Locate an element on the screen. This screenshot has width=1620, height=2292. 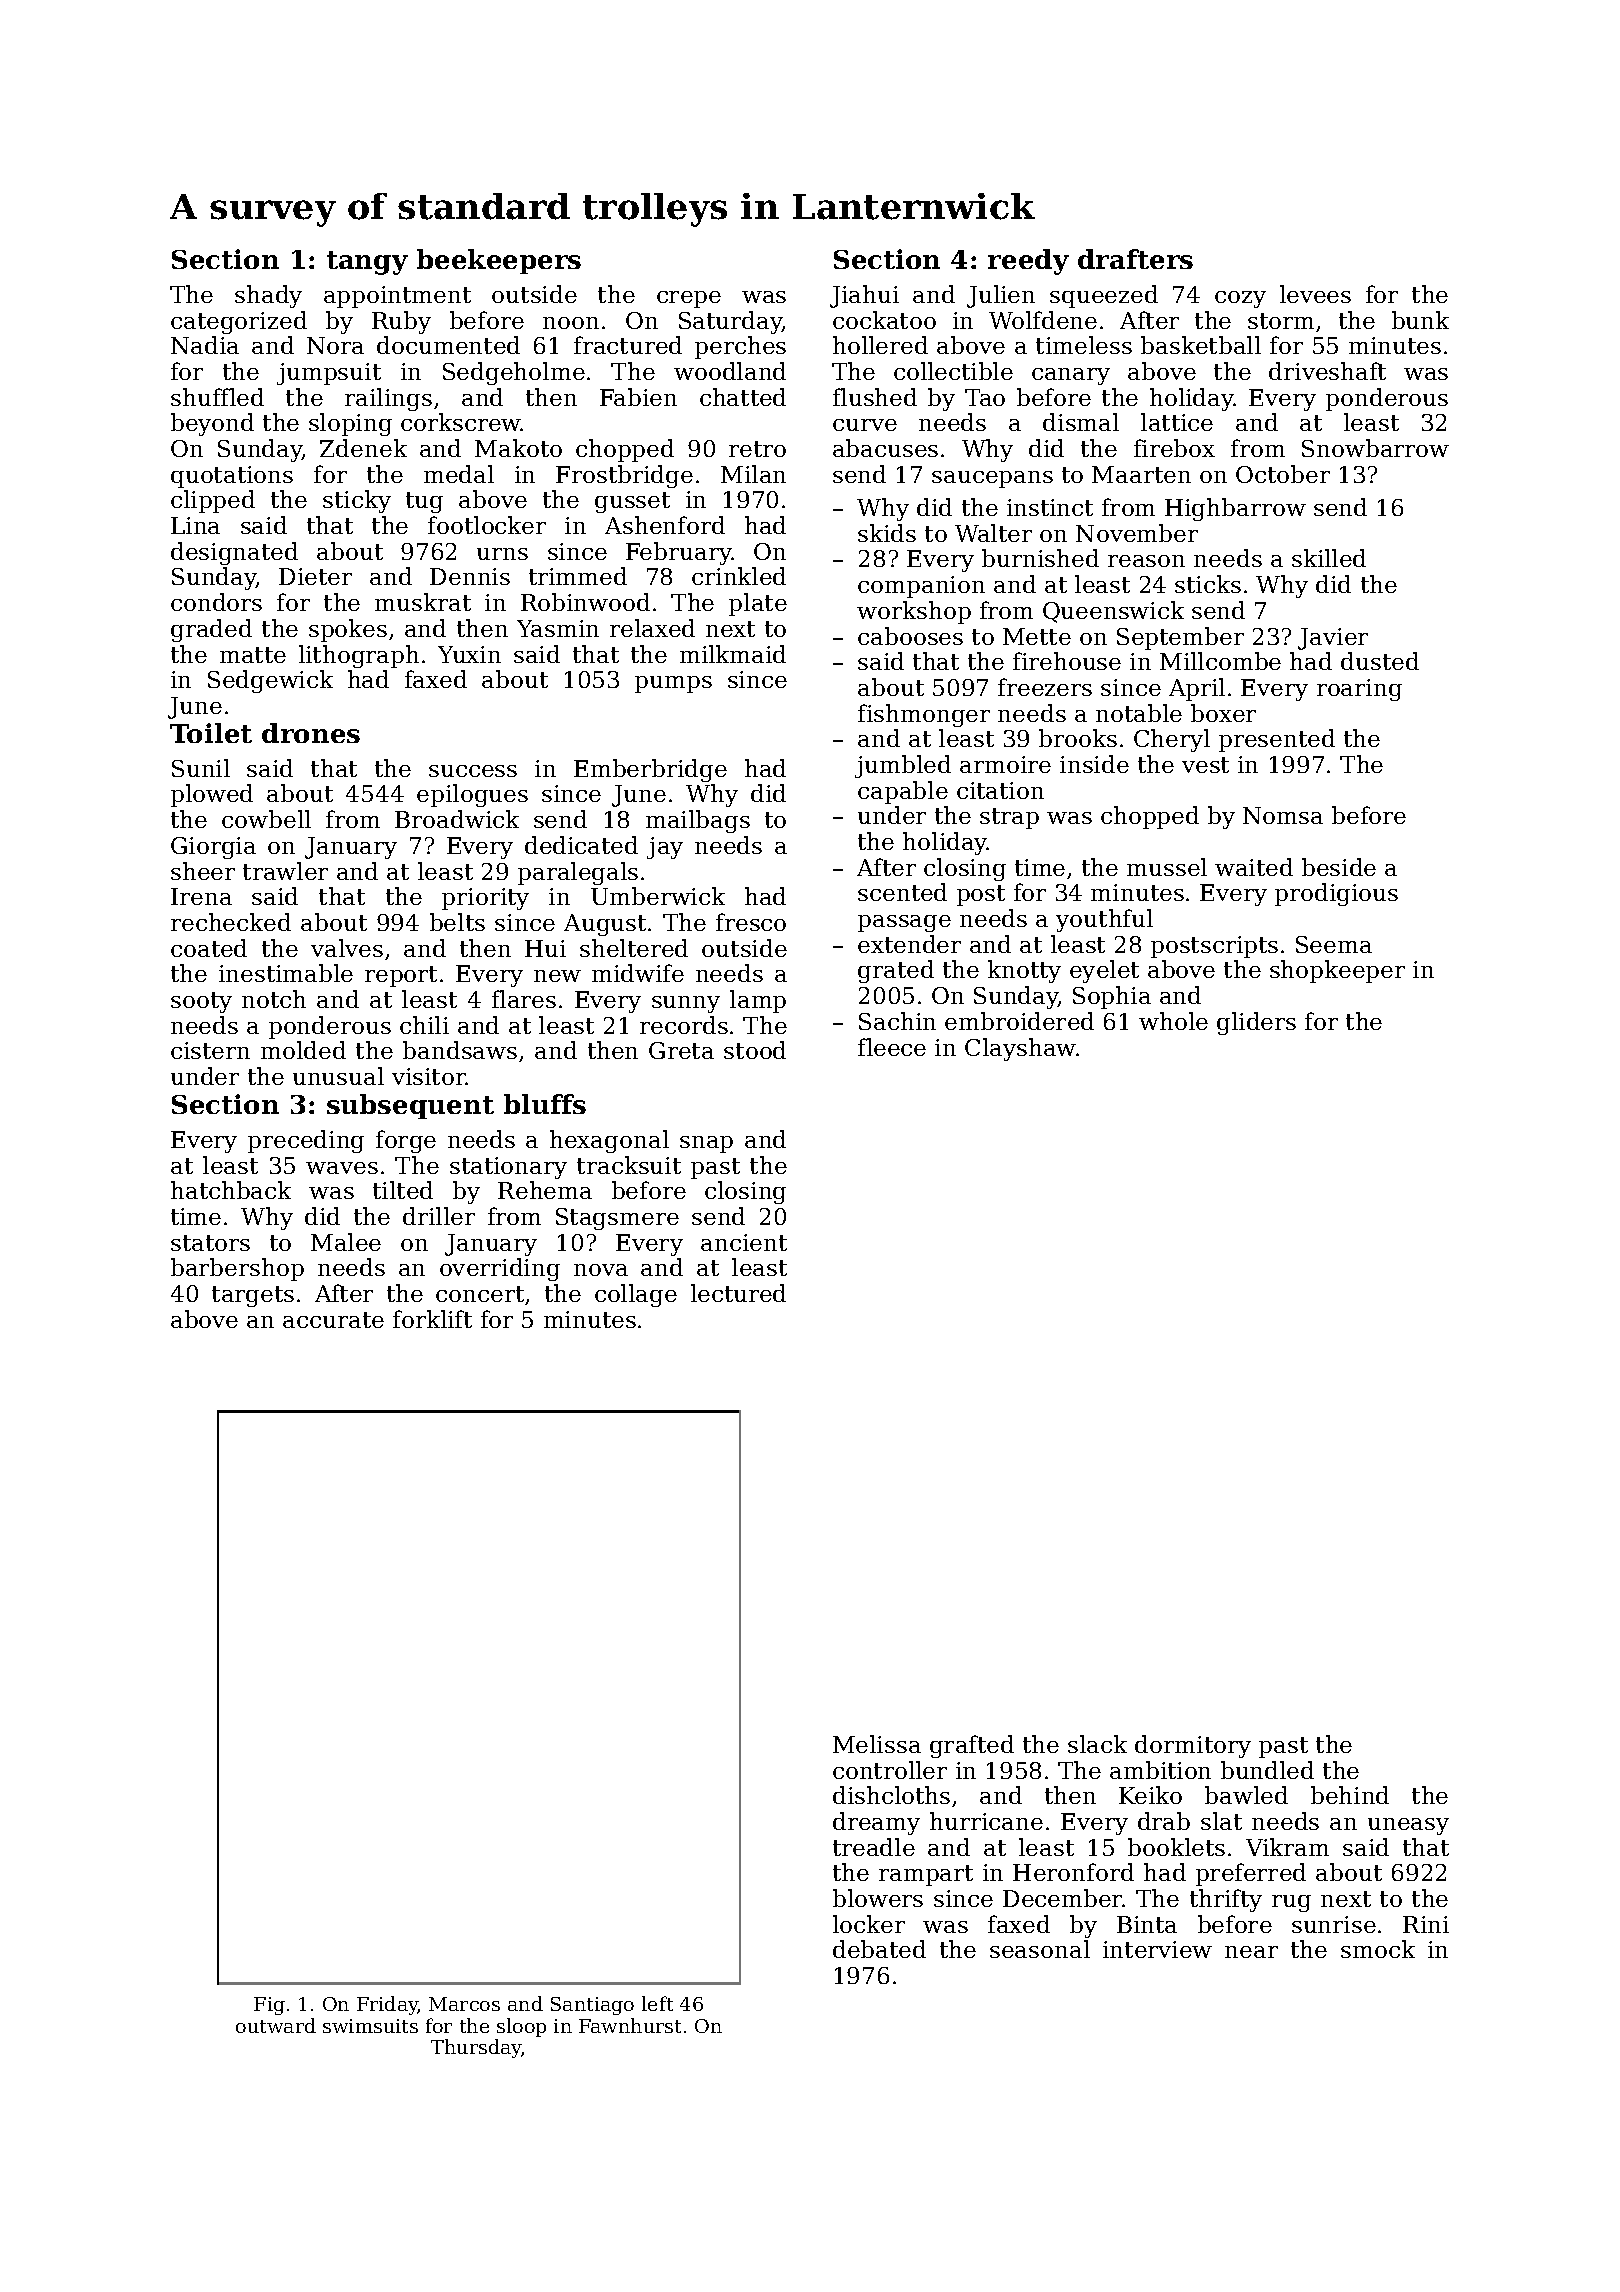
debated is located at coordinates (879, 1949).
